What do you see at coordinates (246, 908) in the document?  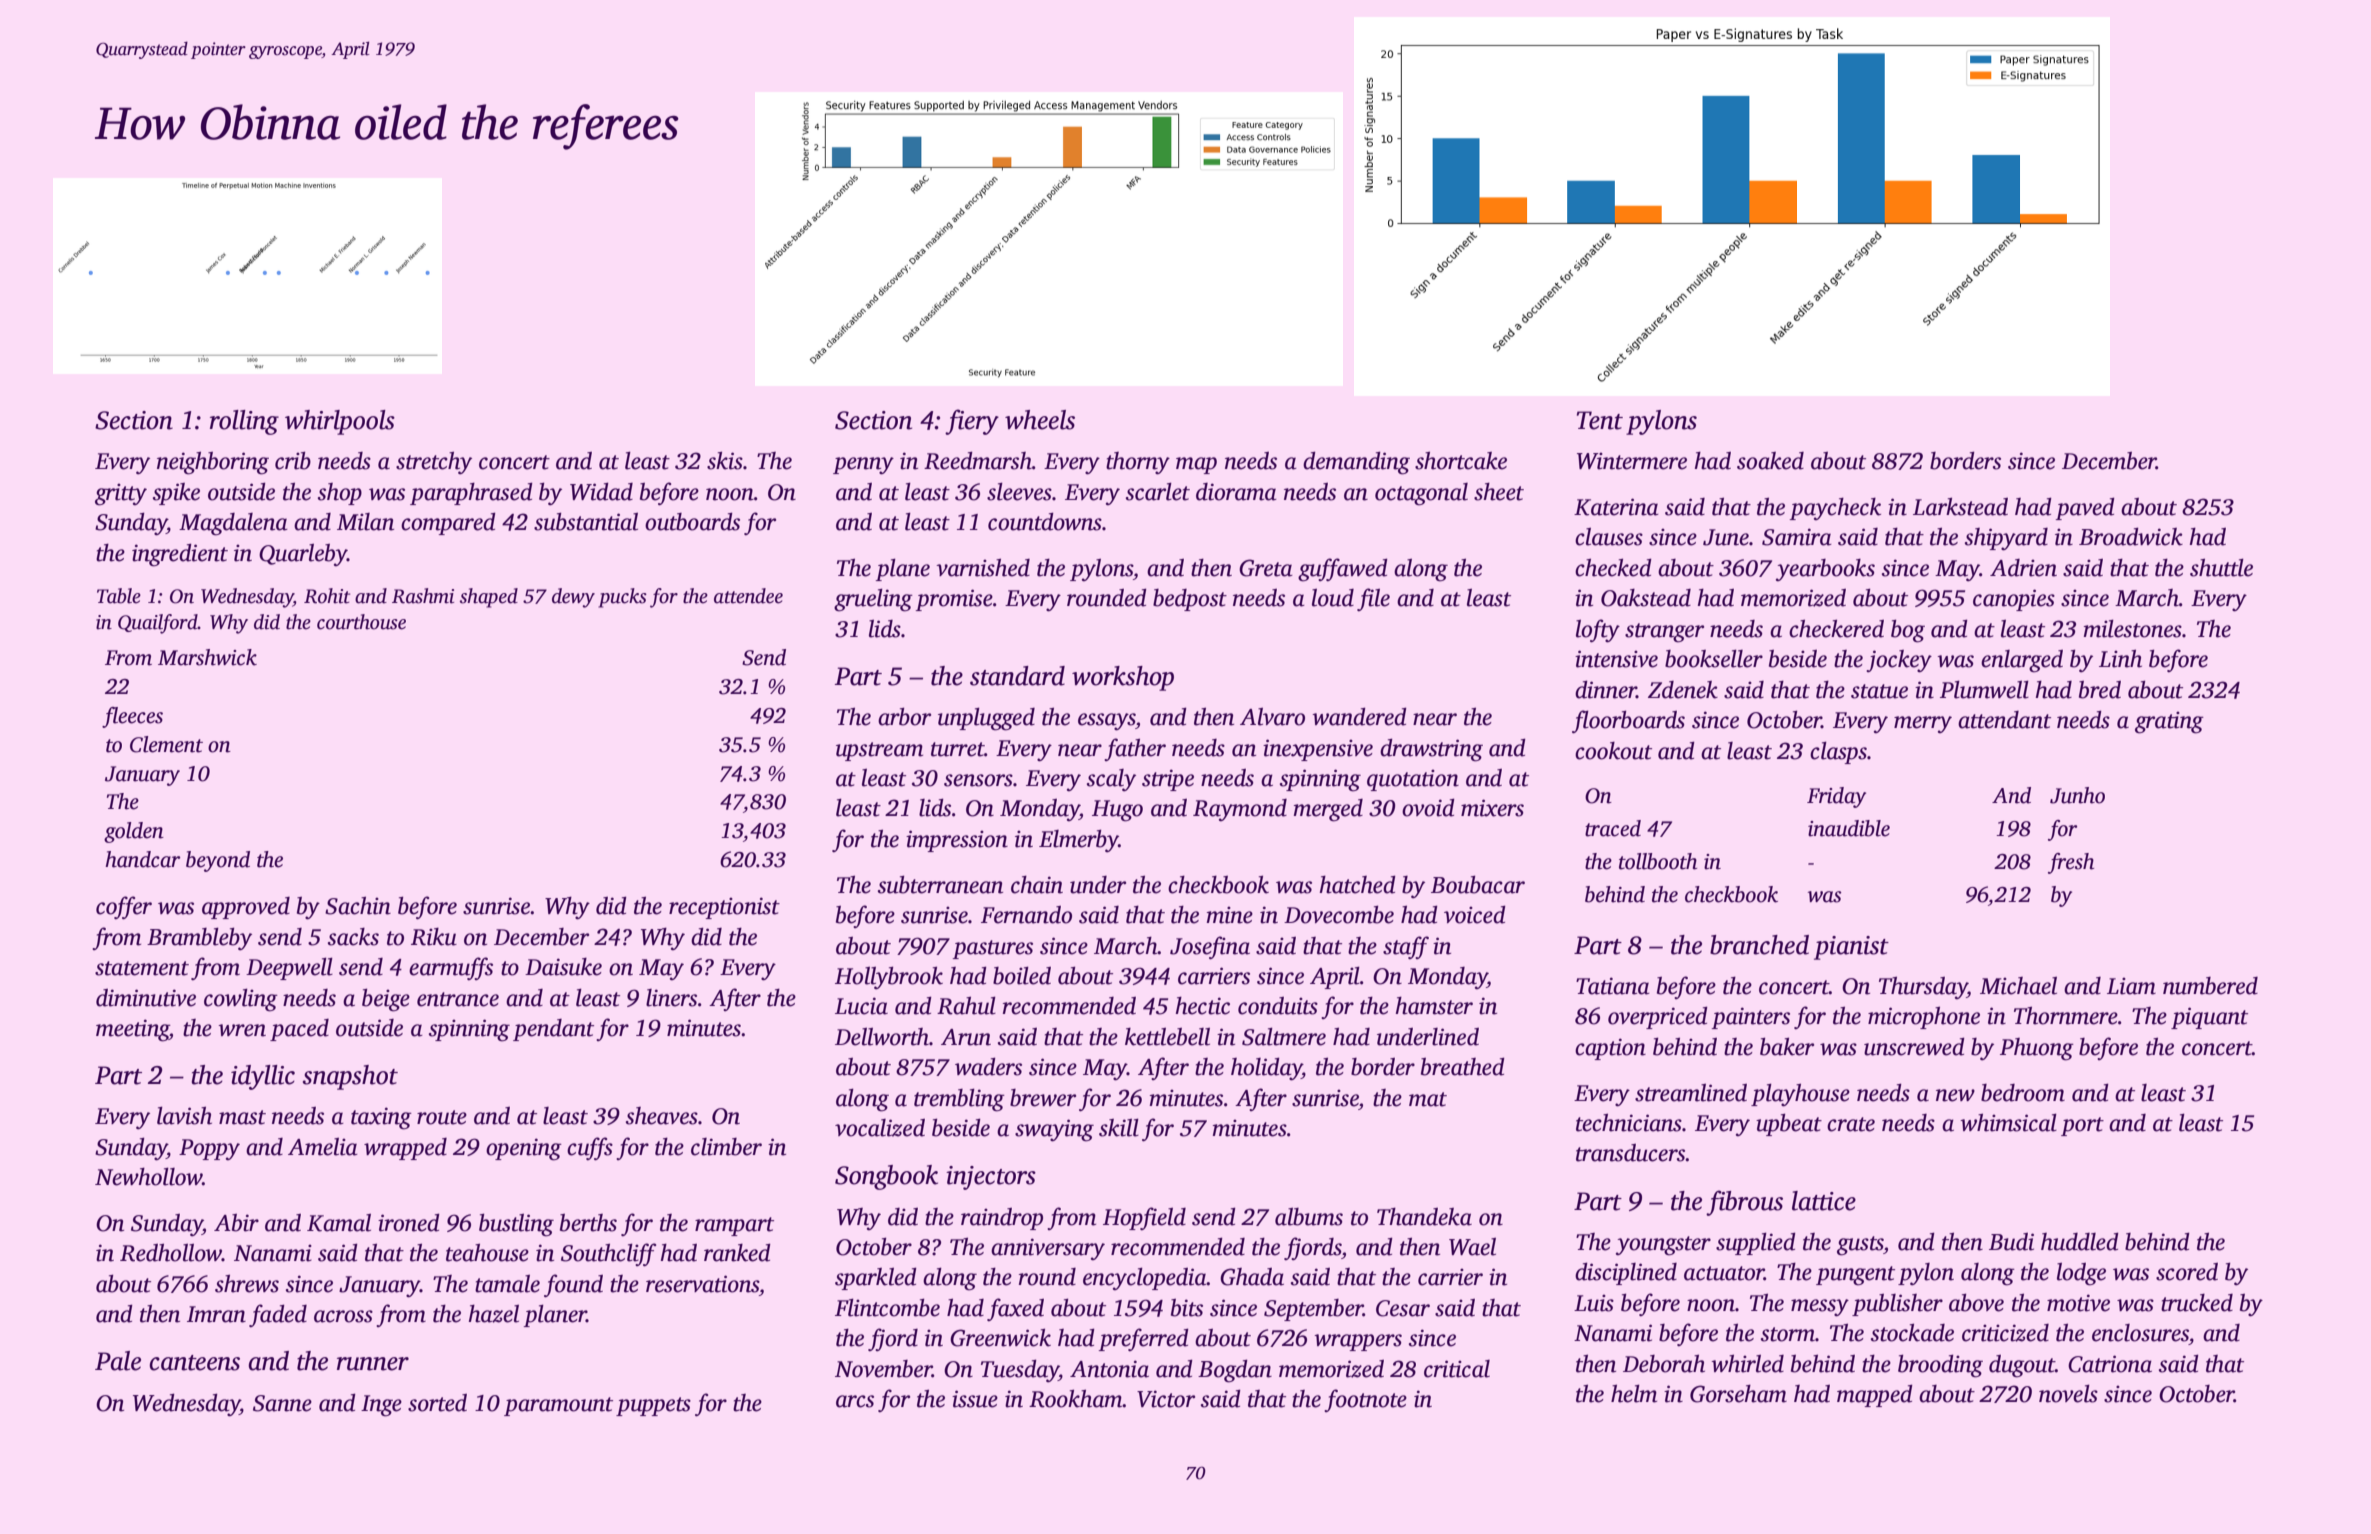 I see `approved` at bounding box center [246, 908].
